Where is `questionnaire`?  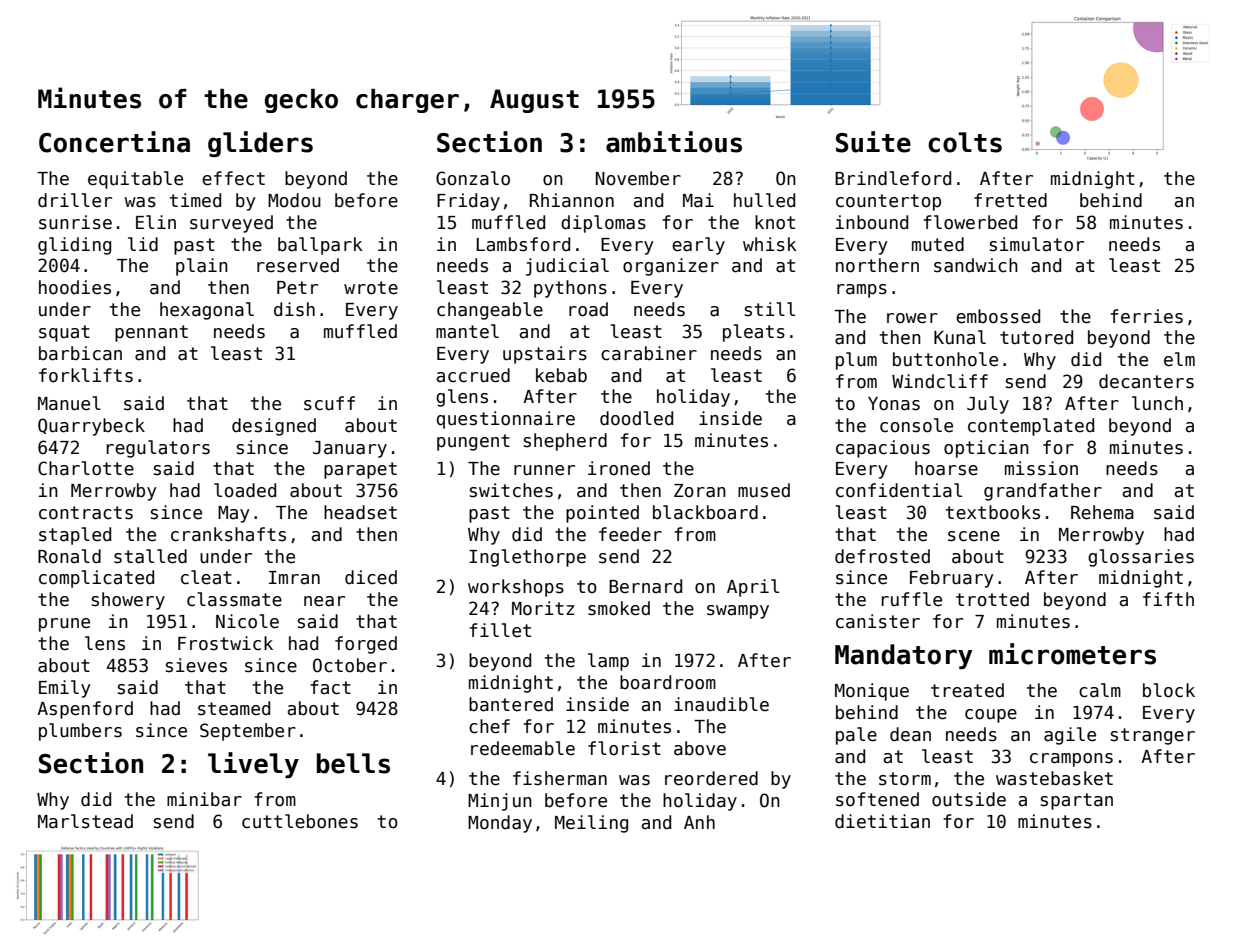 questionnaire is located at coordinates (506, 420).
